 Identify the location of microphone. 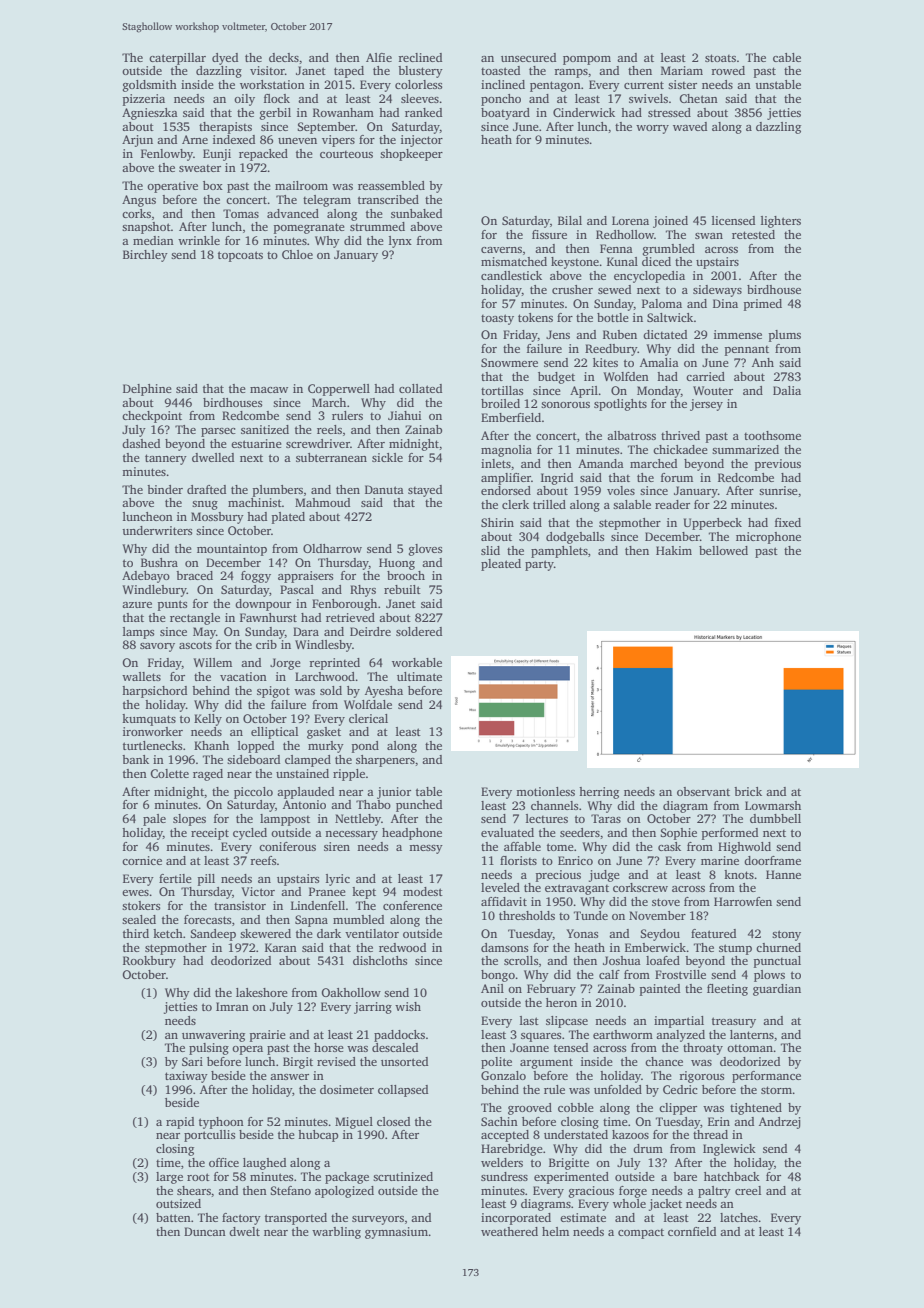
(768, 538).
